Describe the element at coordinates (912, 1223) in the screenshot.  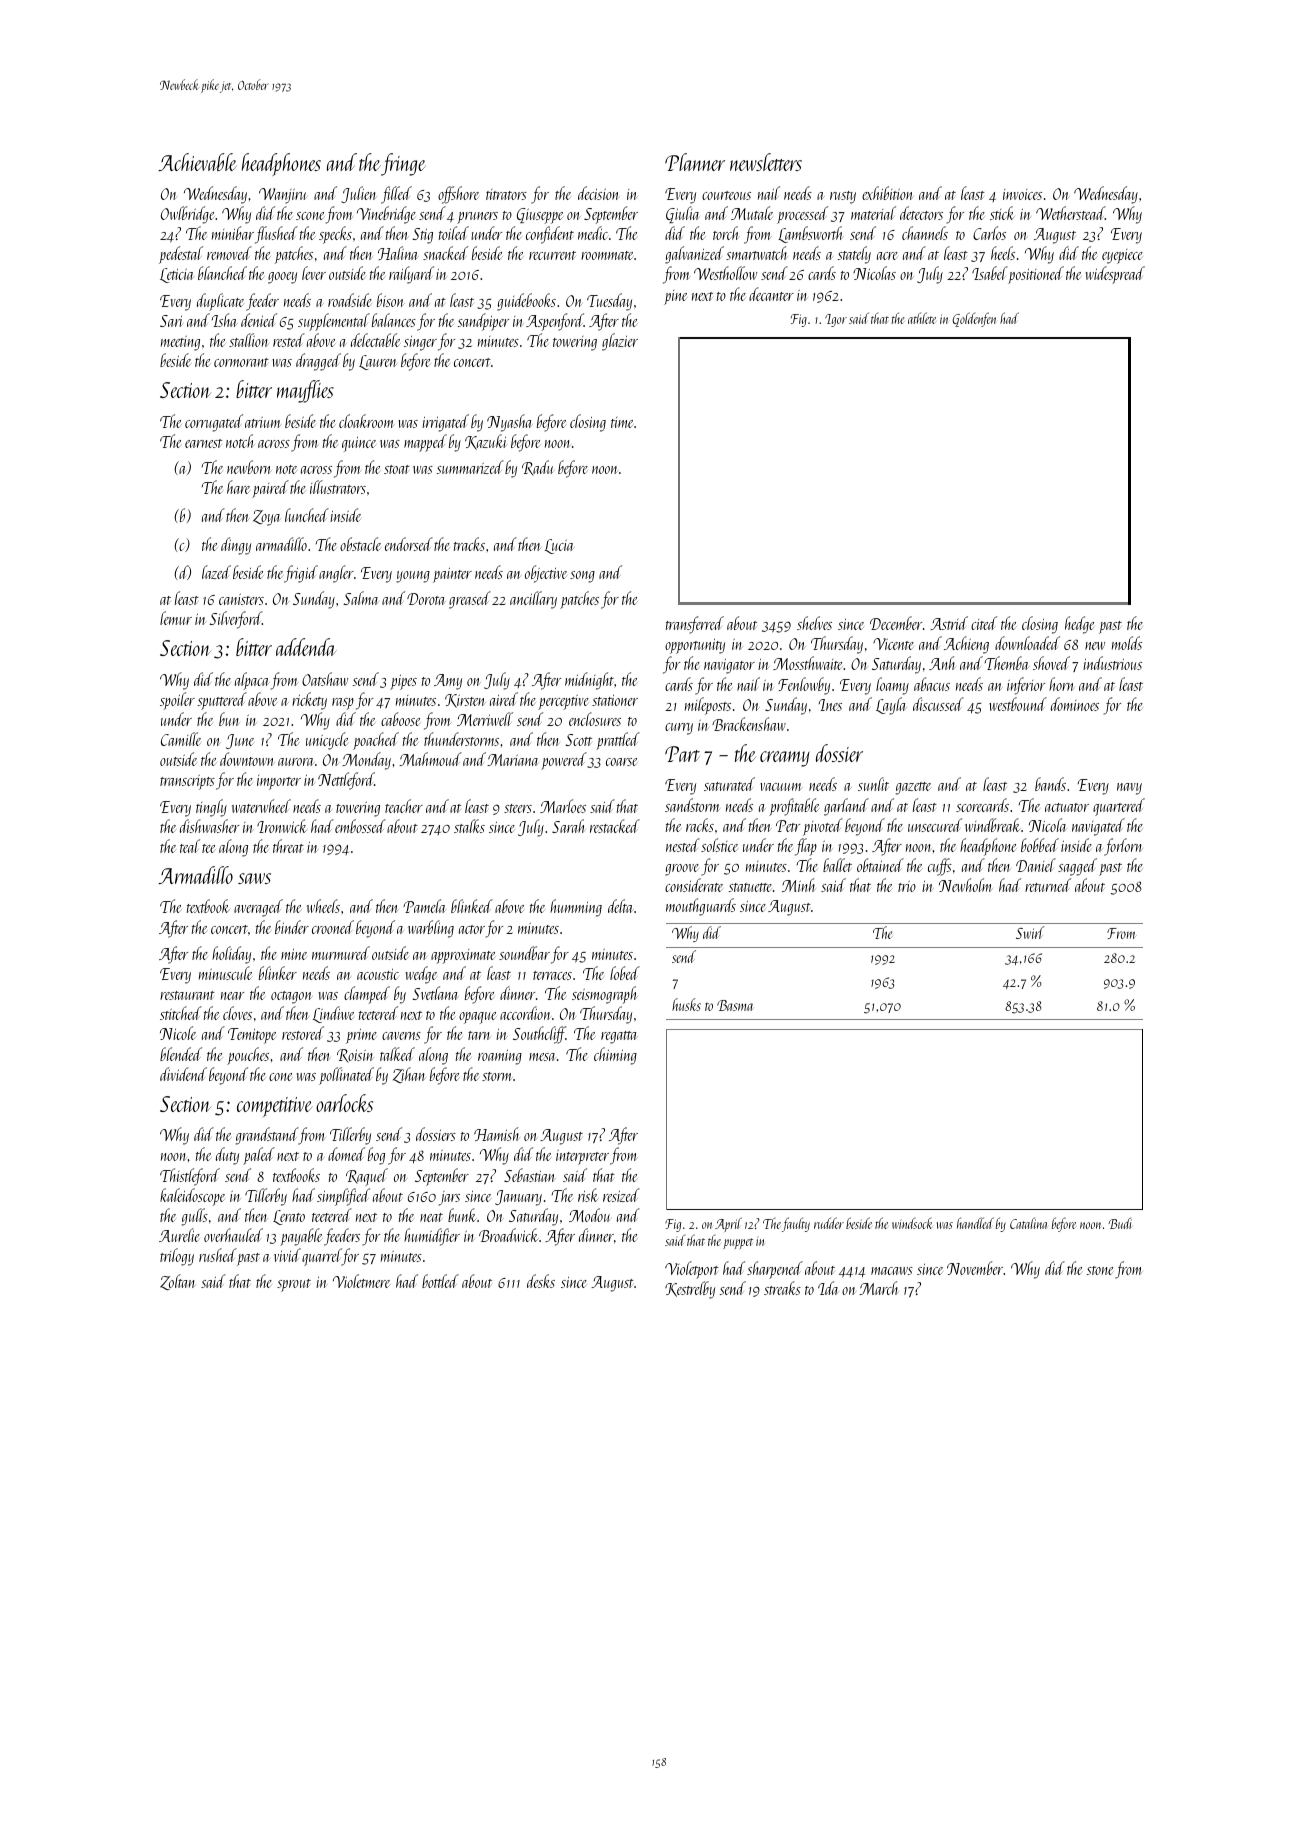
I see `windsock` at that location.
